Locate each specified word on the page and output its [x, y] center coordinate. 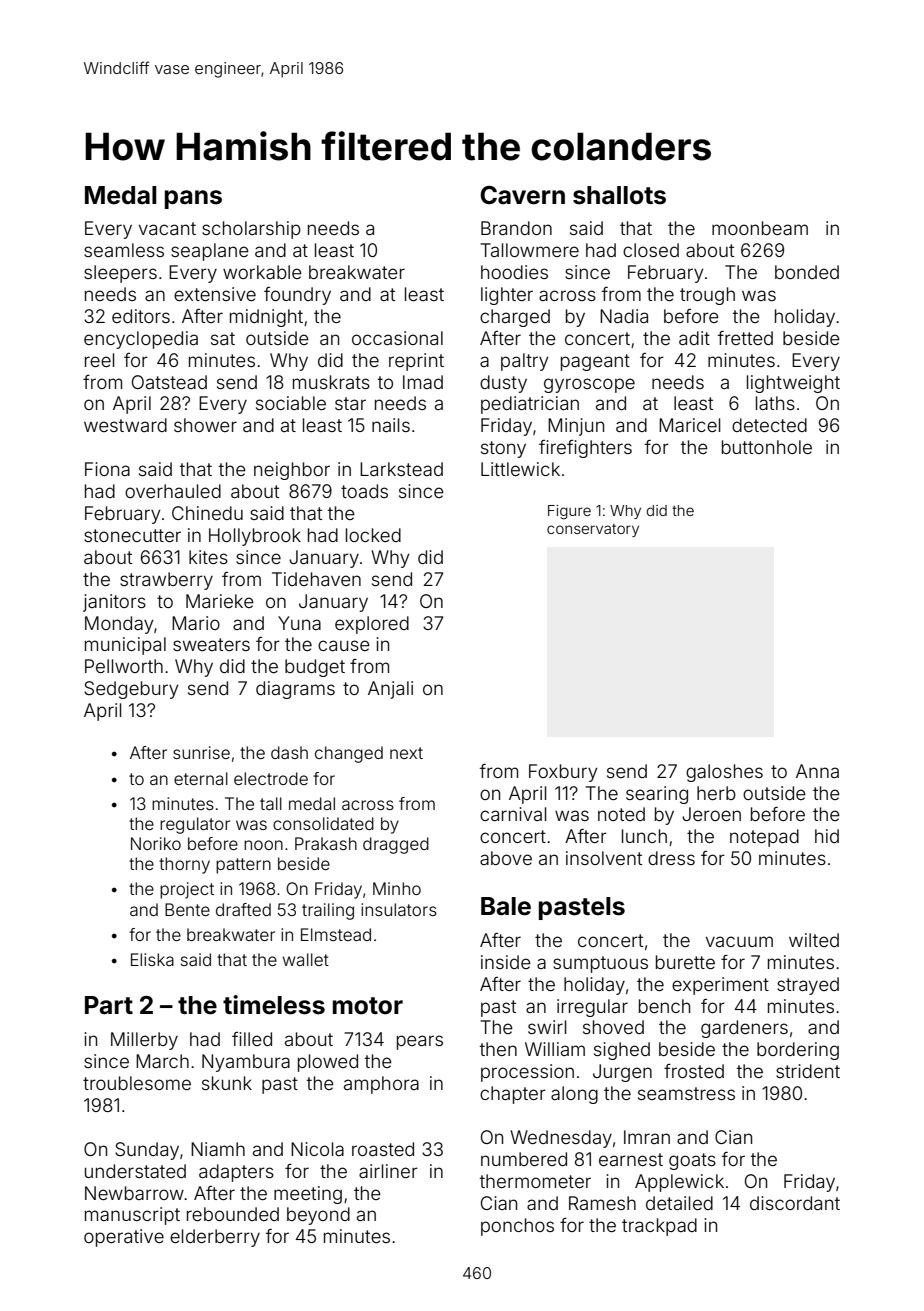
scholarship [251, 230]
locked [373, 535]
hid [827, 836]
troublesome [137, 1083]
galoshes [724, 773]
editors [141, 316]
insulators [399, 909]
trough [707, 296]
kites [208, 557]
